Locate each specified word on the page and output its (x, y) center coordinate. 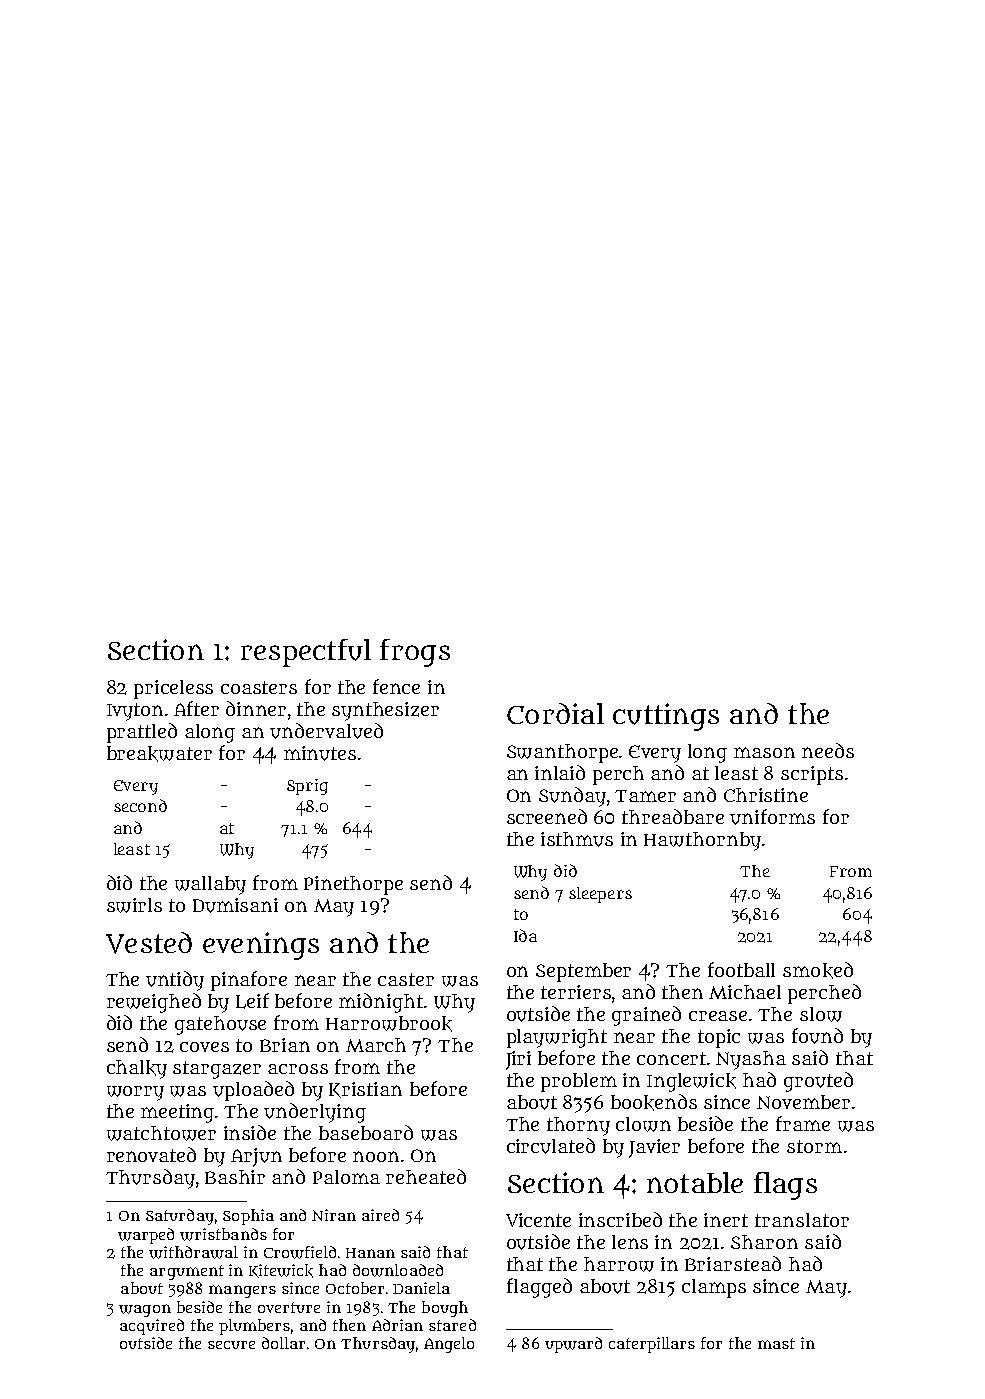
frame (803, 1123)
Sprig (307, 787)
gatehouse (220, 1025)
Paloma (346, 1177)
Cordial (555, 713)
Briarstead (733, 1263)
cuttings (666, 717)
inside (250, 1132)
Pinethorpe (353, 885)
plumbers (254, 1327)
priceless (173, 689)
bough (445, 1309)
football (741, 969)
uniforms (772, 817)
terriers (576, 992)
